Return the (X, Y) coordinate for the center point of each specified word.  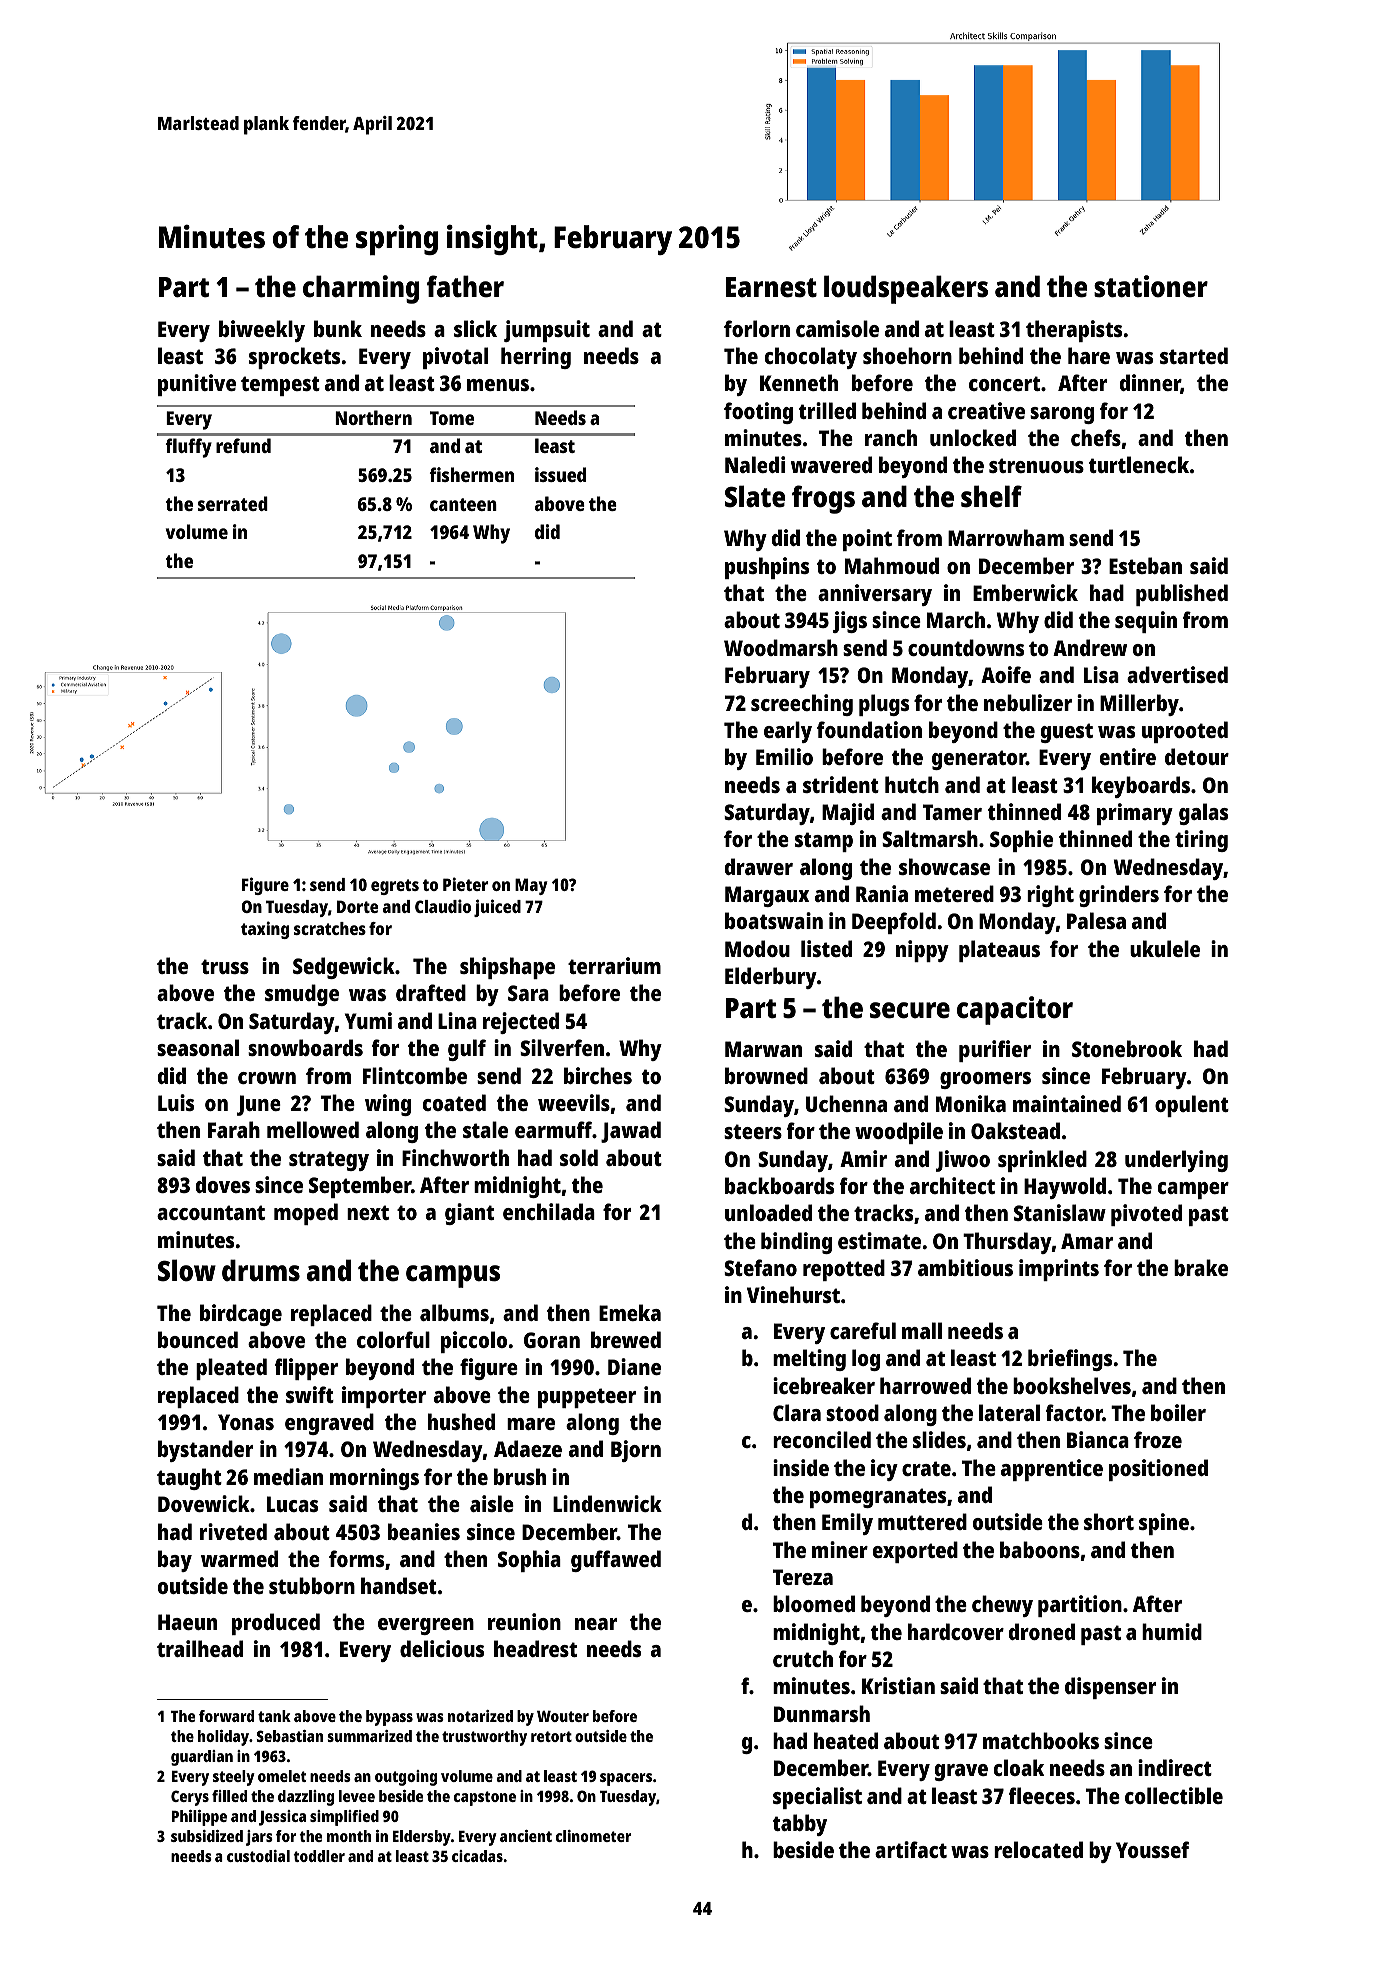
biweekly (262, 331)
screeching (802, 705)
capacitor (1015, 1010)
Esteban (1145, 565)
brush (520, 1476)
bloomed (814, 1603)
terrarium (614, 965)
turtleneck (1139, 464)
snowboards (305, 1047)
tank (274, 1716)
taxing (265, 930)
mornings (374, 1479)
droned (1042, 1631)
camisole (837, 328)
